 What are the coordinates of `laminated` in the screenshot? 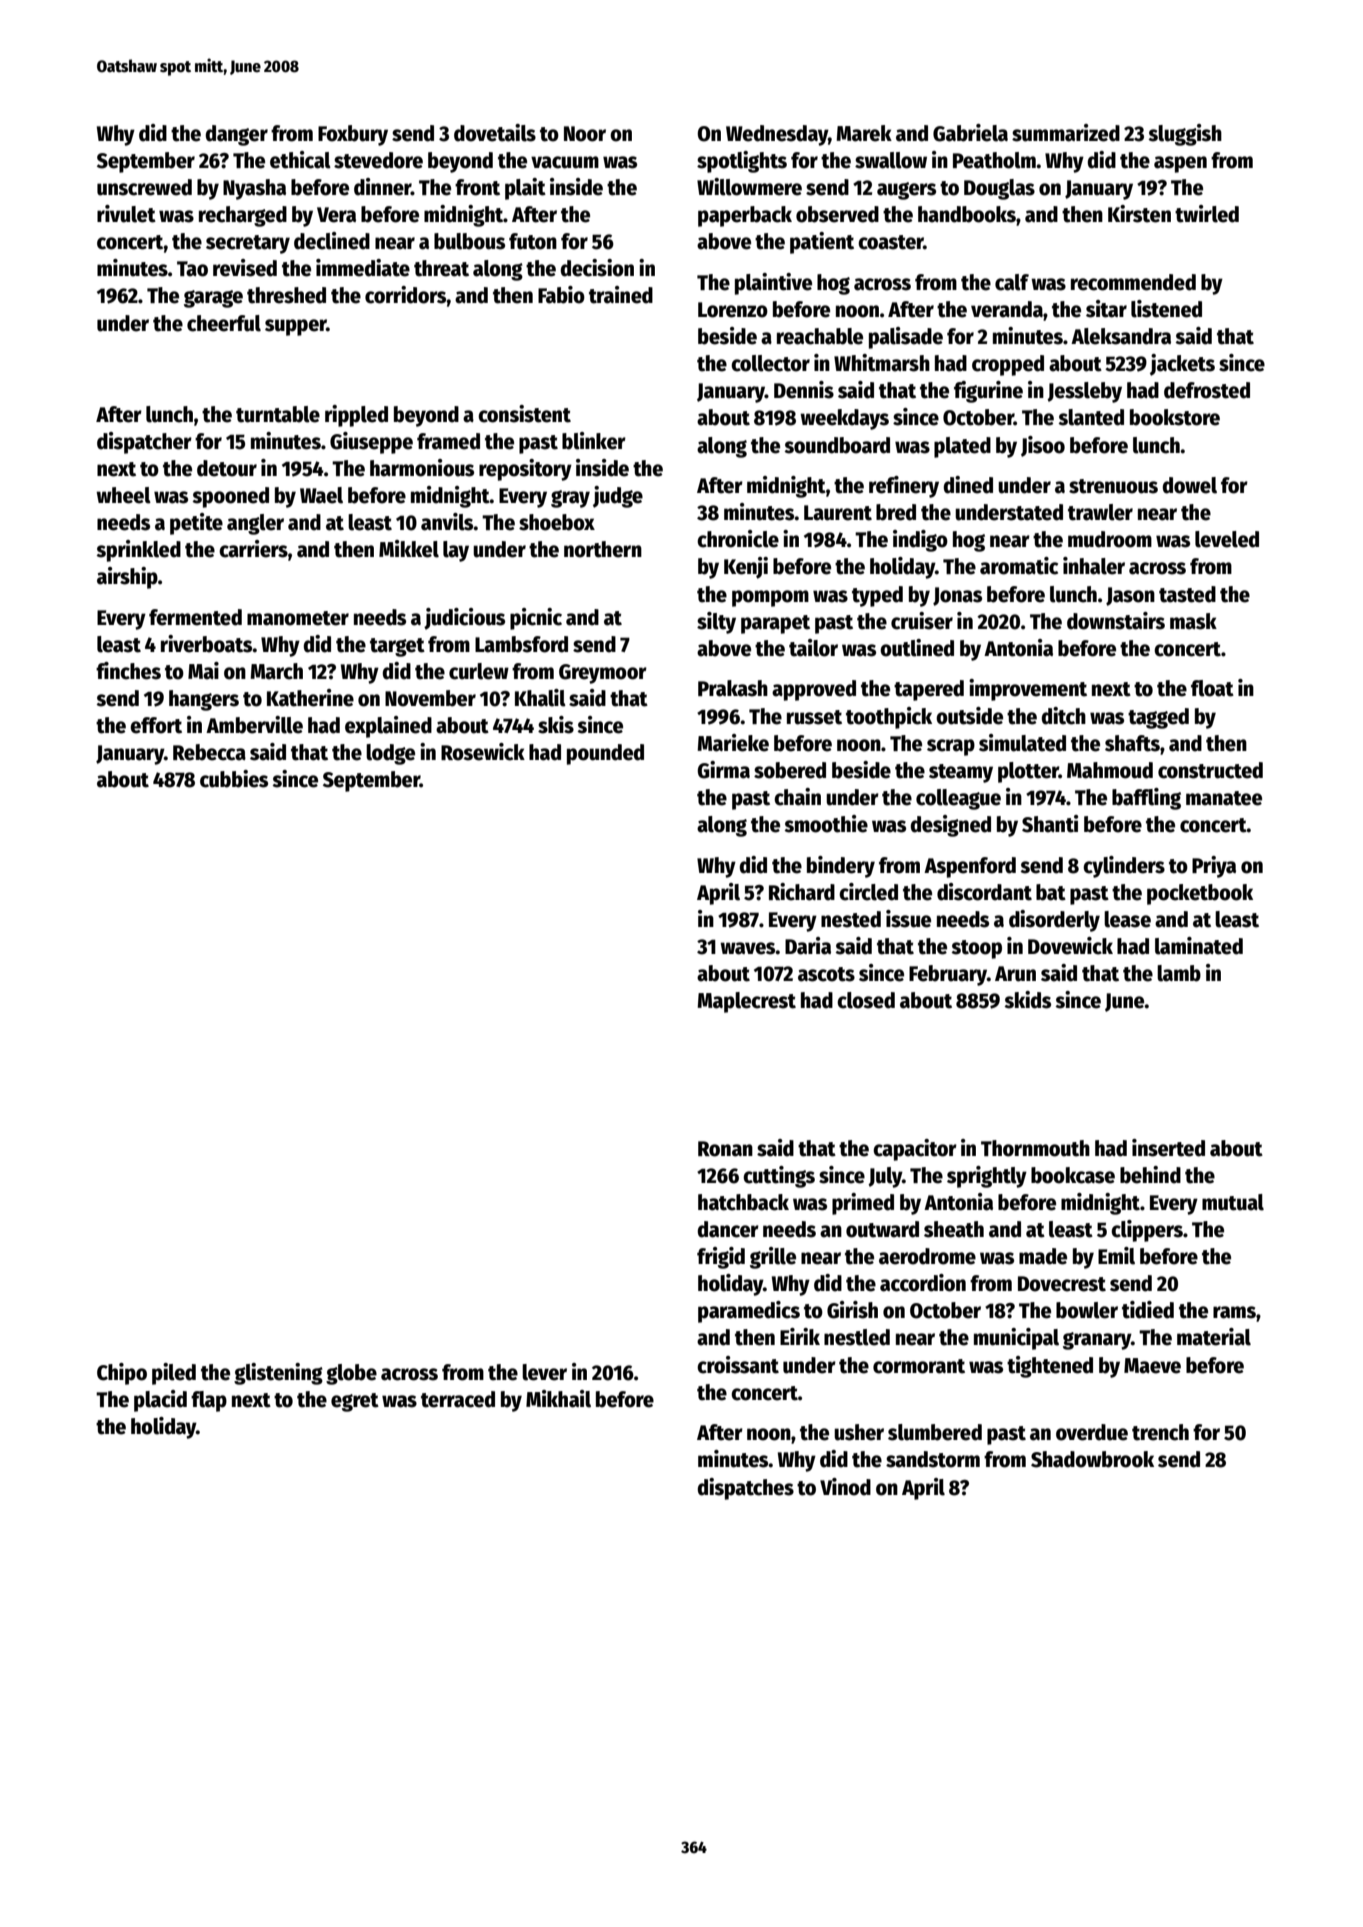 It's located at (1199, 946).
